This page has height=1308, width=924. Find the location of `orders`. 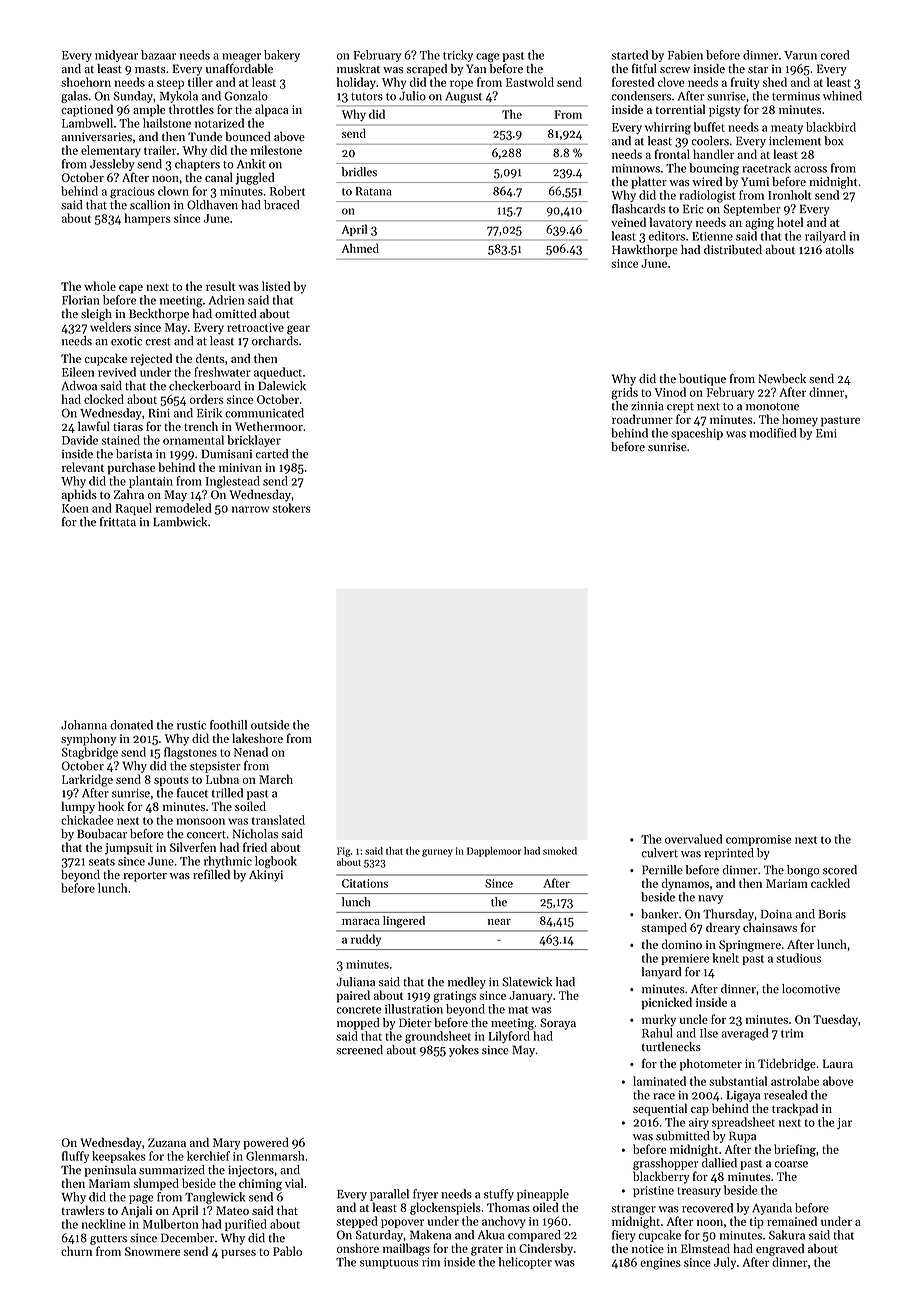

orders is located at coordinates (207, 399).
